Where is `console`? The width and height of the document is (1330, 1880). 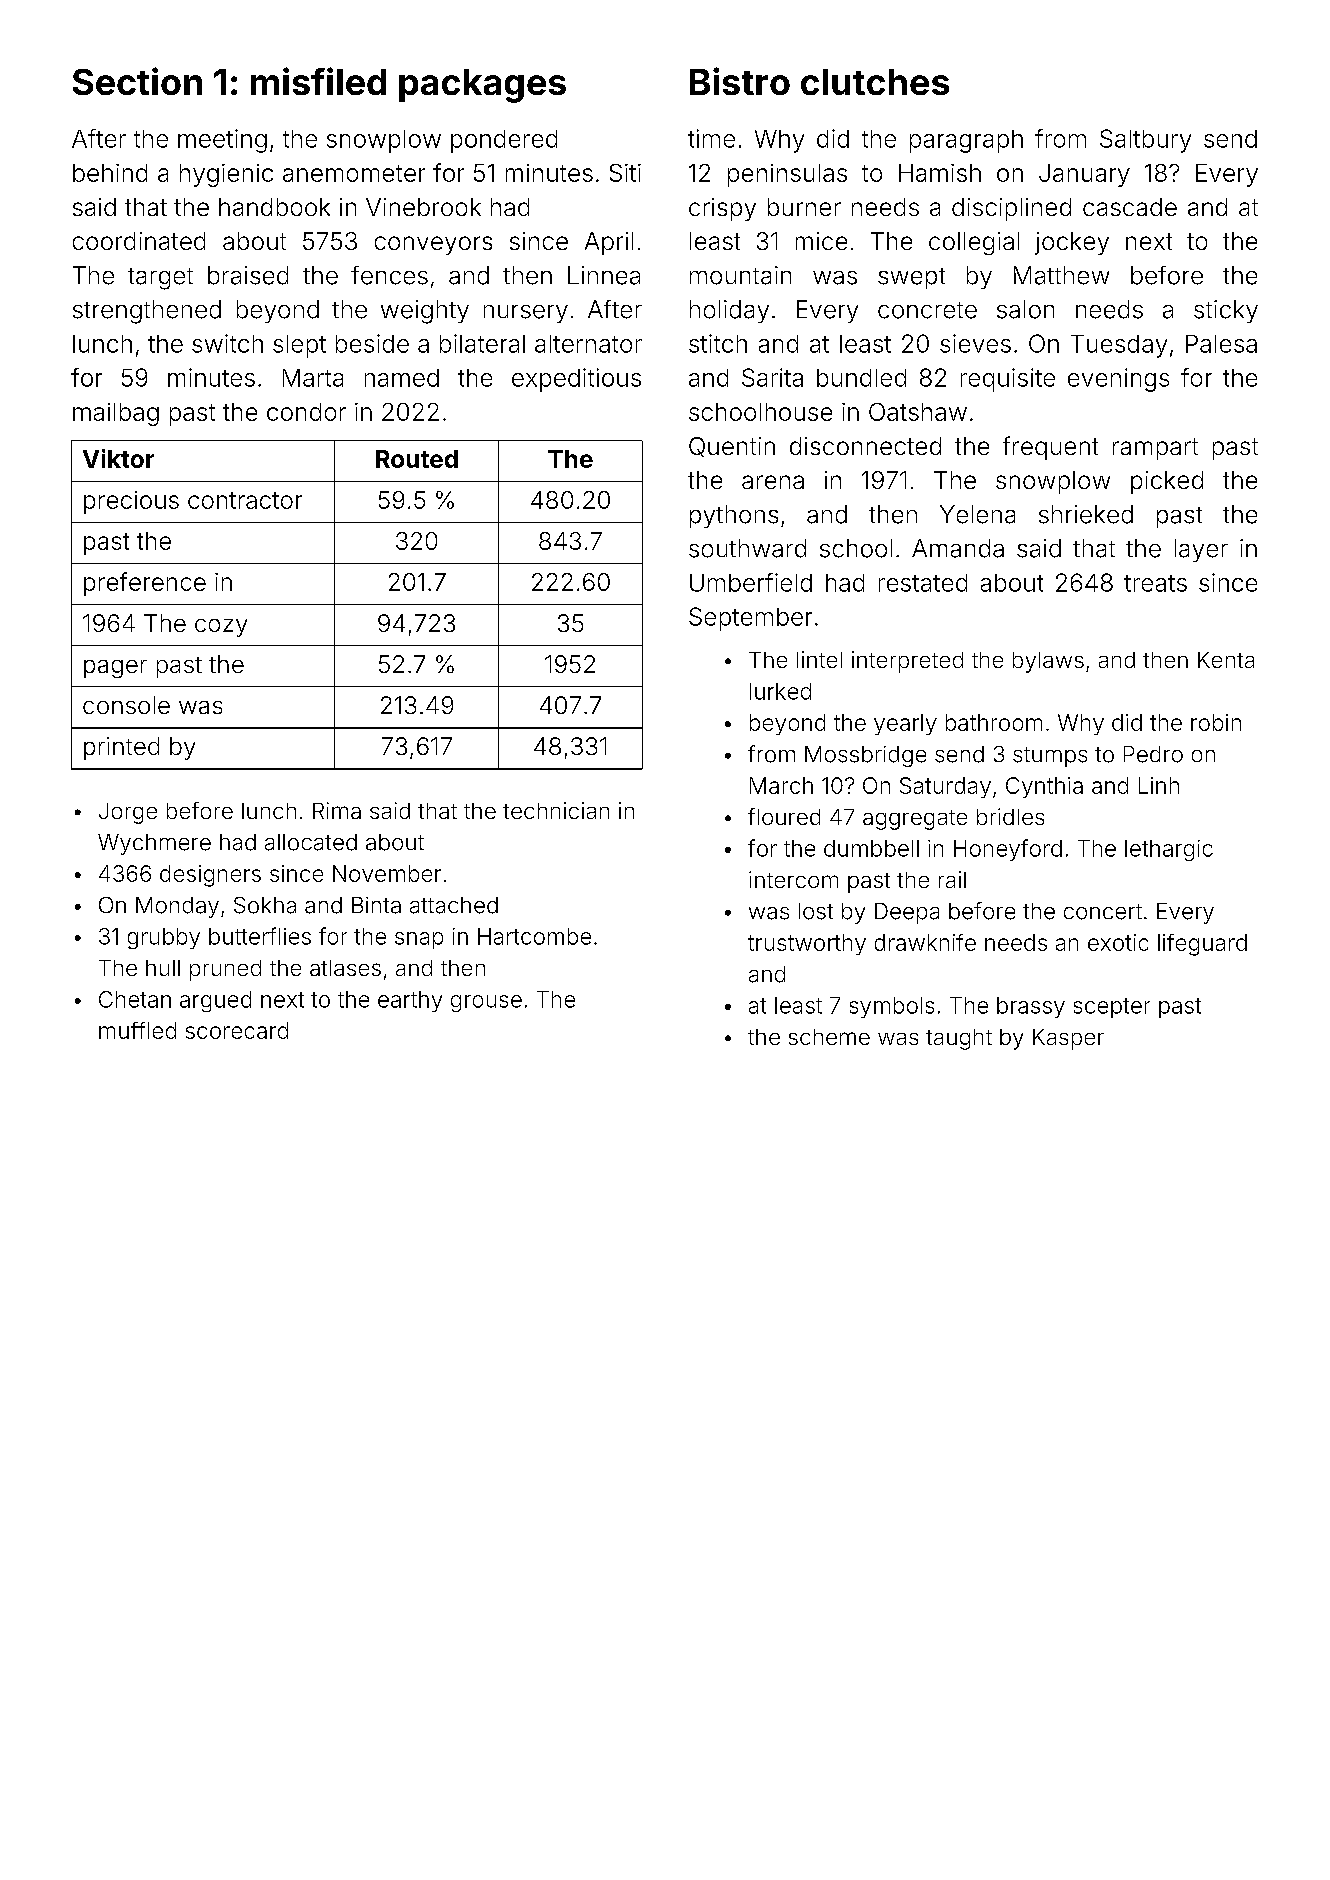
console is located at coordinates (126, 705).
